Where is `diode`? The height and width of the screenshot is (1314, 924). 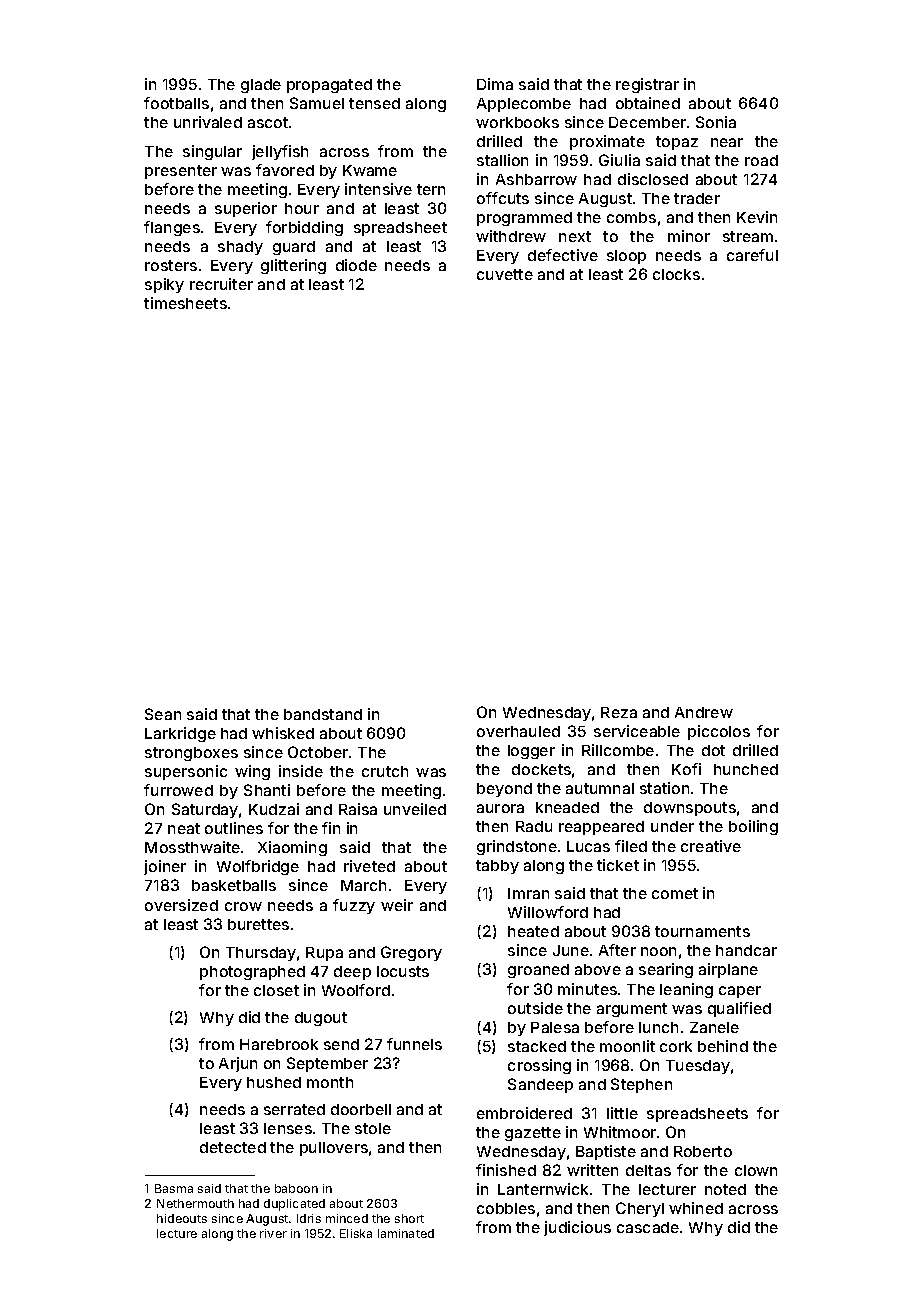 diode is located at coordinates (356, 265).
